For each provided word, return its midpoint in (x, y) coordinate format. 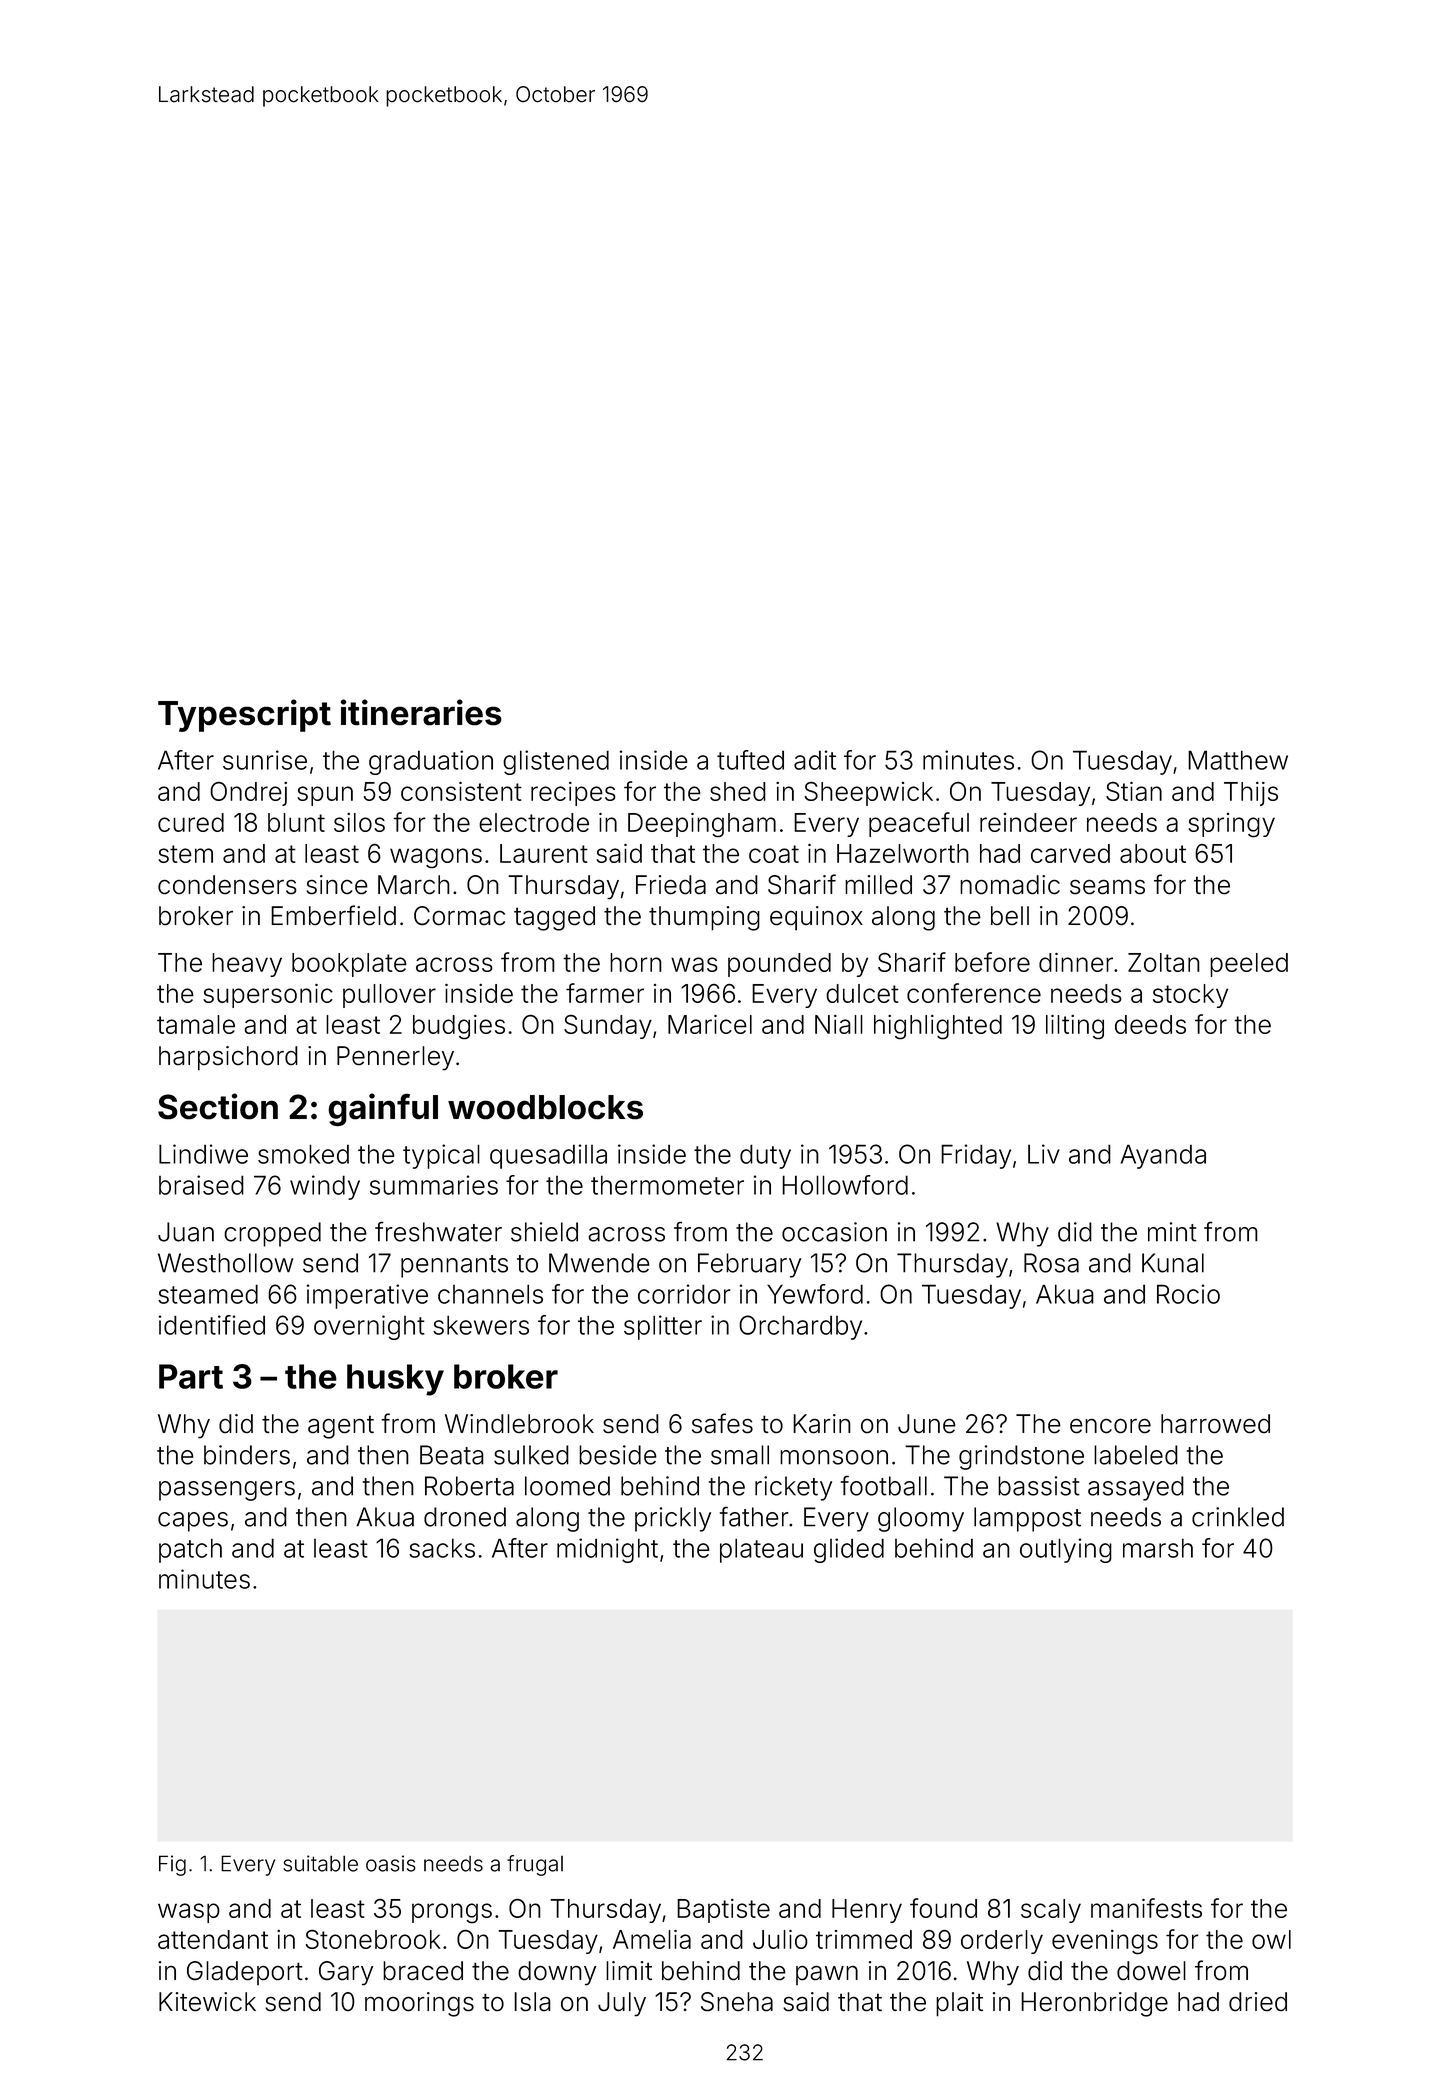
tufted (750, 760)
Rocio (1188, 1294)
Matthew (1238, 760)
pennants (454, 1266)
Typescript (244, 715)
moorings (419, 2004)
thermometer (667, 1185)
